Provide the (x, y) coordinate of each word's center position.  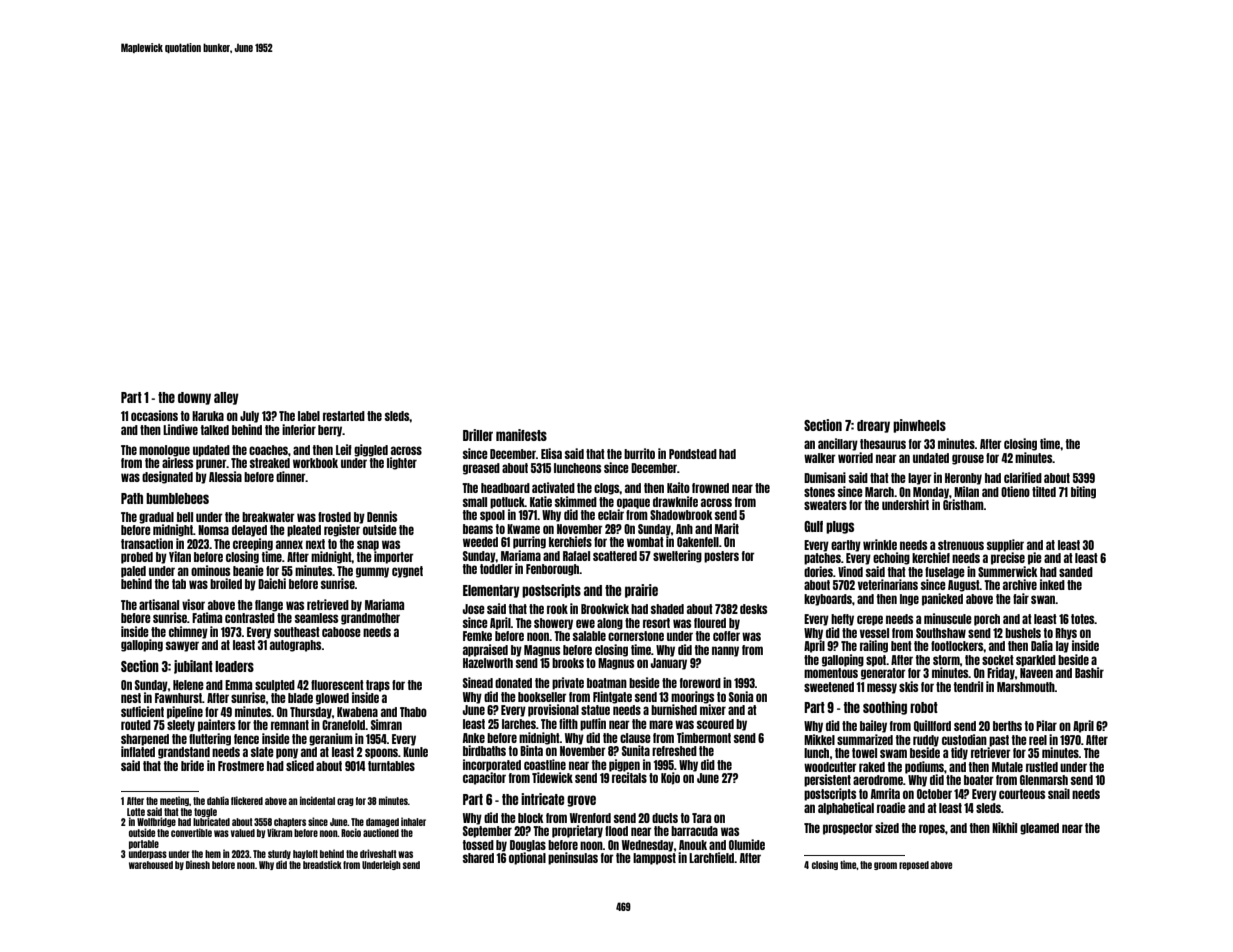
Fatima (207, 617)
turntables (391, 766)
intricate (542, 799)
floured (710, 623)
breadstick (322, 864)
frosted (334, 517)
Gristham (963, 504)
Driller (478, 435)
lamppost (654, 859)
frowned (710, 488)
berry (330, 431)
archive (1020, 584)
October (934, 794)
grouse (968, 459)
